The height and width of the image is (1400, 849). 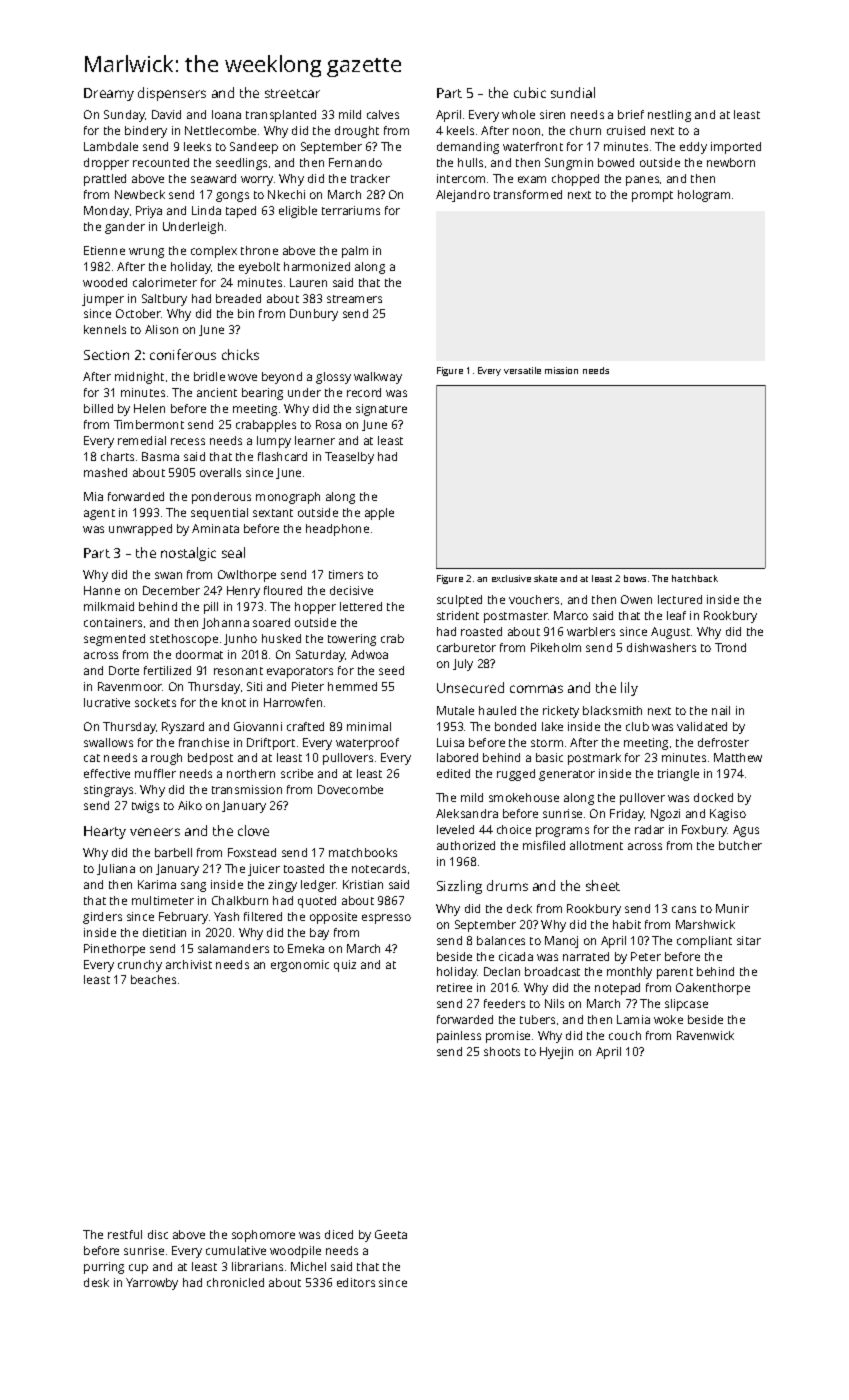 What do you see at coordinates (730, 647) in the image?
I see `Trond` at bounding box center [730, 647].
